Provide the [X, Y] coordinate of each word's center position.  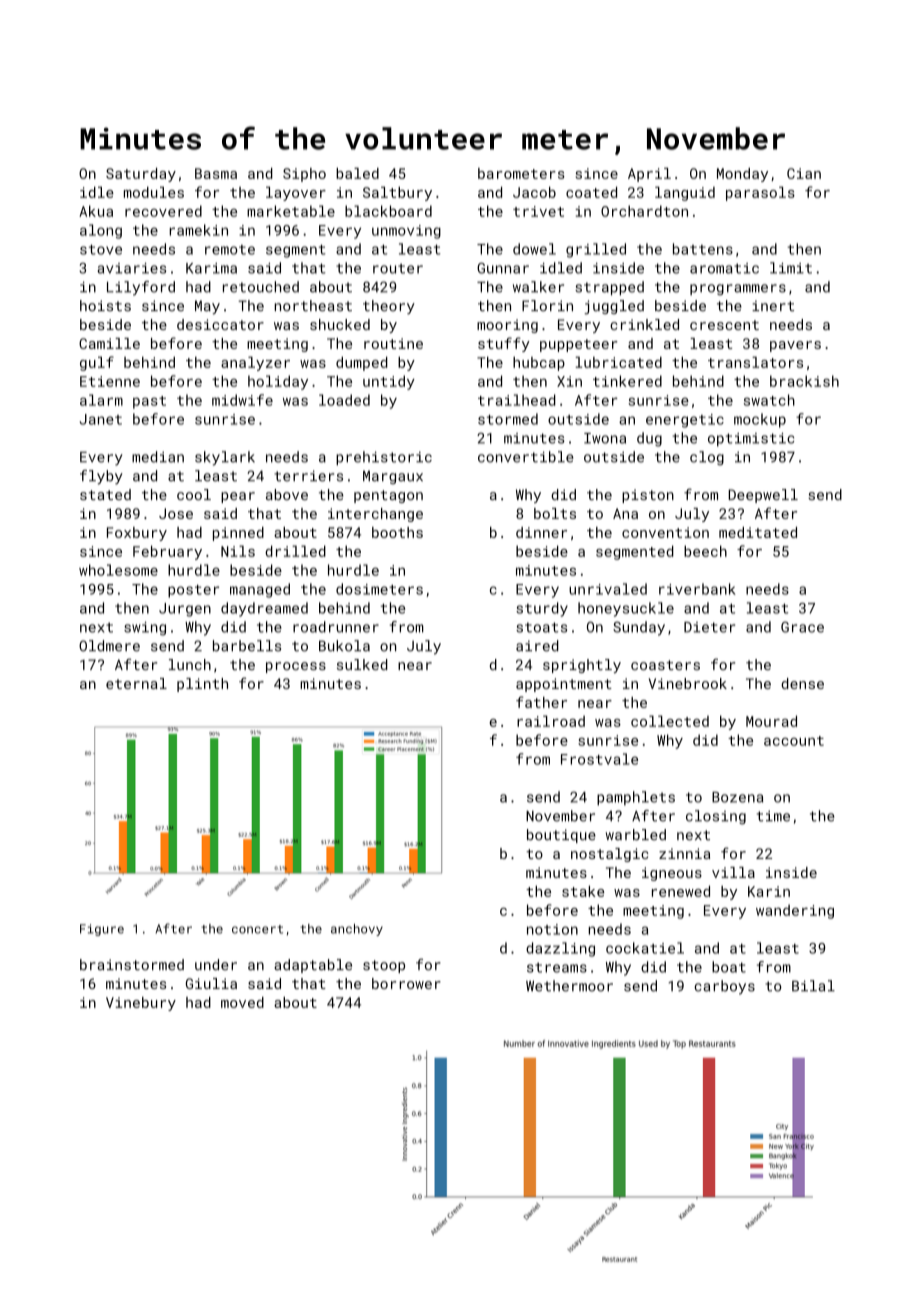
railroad [551, 721]
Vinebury [141, 1004]
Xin [569, 381]
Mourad [771, 721]
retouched [261, 287]
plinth [202, 685]
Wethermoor [569, 986]
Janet [101, 419]
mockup [760, 420]
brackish [804, 381]
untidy [389, 382]
